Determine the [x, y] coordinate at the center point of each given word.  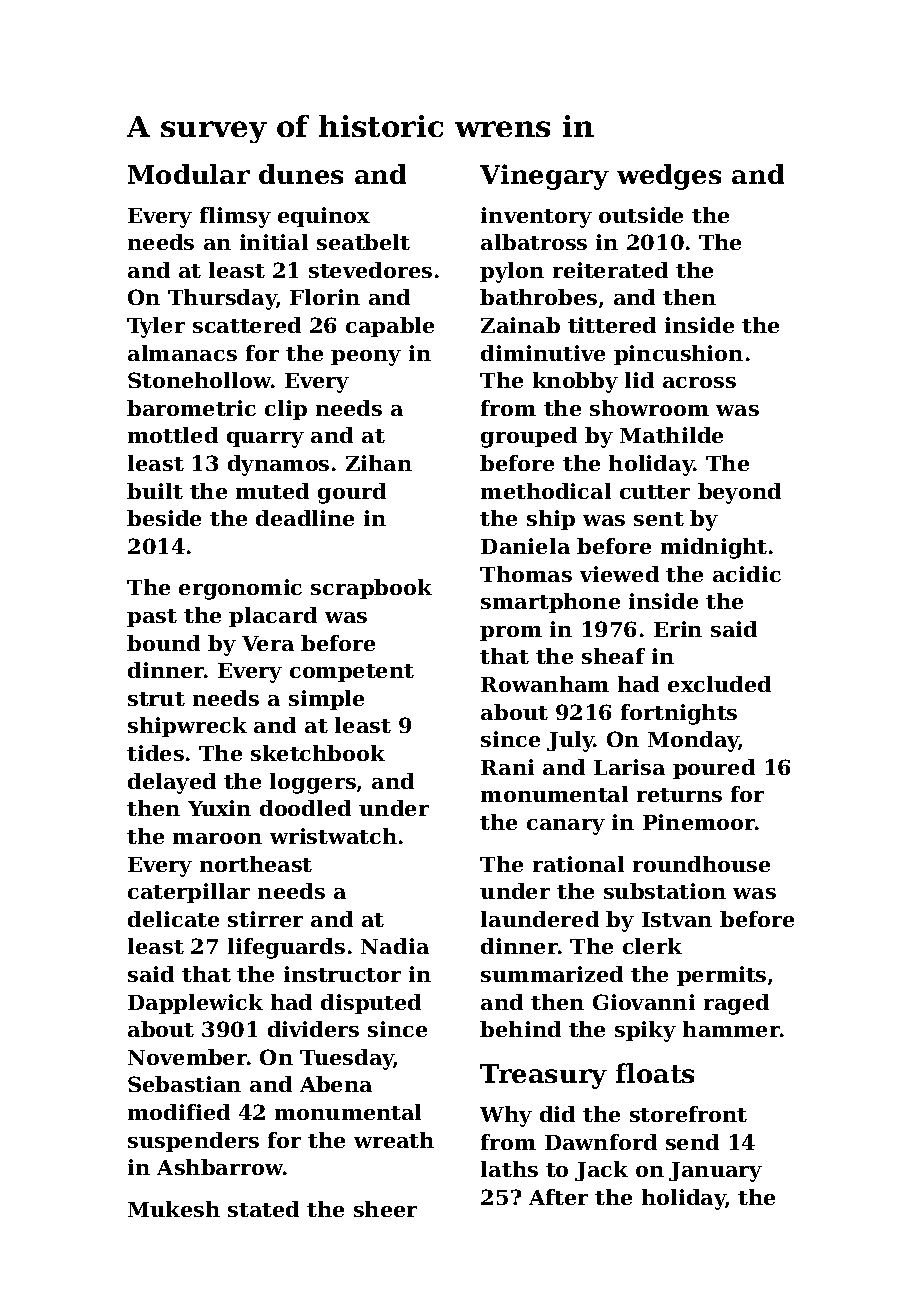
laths [509, 1169]
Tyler [156, 327]
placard [273, 617]
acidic [747, 574]
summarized [552, 974]
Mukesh [174, 1209]
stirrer [265, 919]
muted [272, 491]
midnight [714, 548]
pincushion [678, 355]
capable [390, 327]
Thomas [526, 574]
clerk [652, 946]
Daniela [525, 546]
